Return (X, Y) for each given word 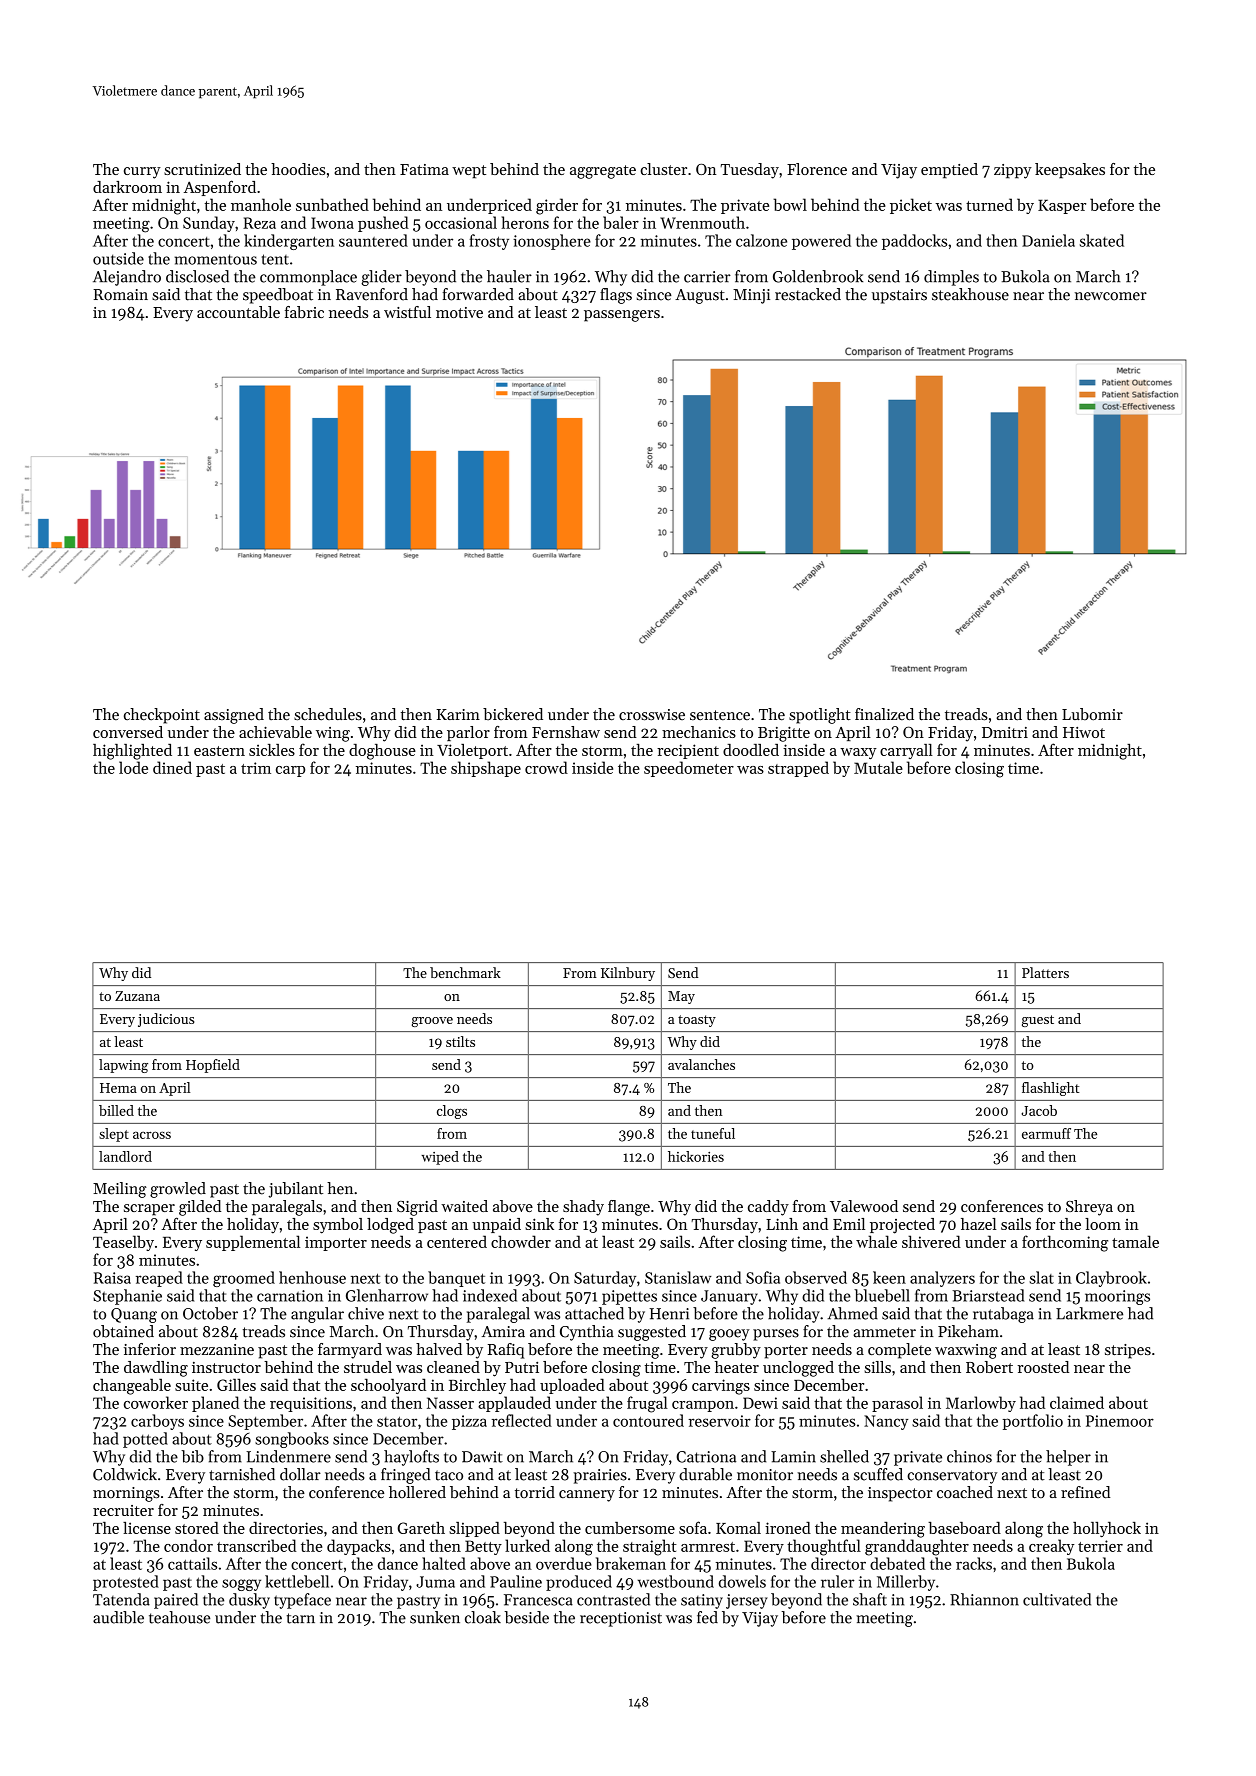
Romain (120, 295)
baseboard (964, 1528)
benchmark (465, 972)
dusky (249, 1601)
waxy (858, 753)
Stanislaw (678, 1277)
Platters (1045, 972)
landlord (125, 1156)
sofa (693, 1527)
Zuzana (137, 996)
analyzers (942, 1279)
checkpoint (162, 716)
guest (1038, 1021)
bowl (790, 204)
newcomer (1111, 296)
